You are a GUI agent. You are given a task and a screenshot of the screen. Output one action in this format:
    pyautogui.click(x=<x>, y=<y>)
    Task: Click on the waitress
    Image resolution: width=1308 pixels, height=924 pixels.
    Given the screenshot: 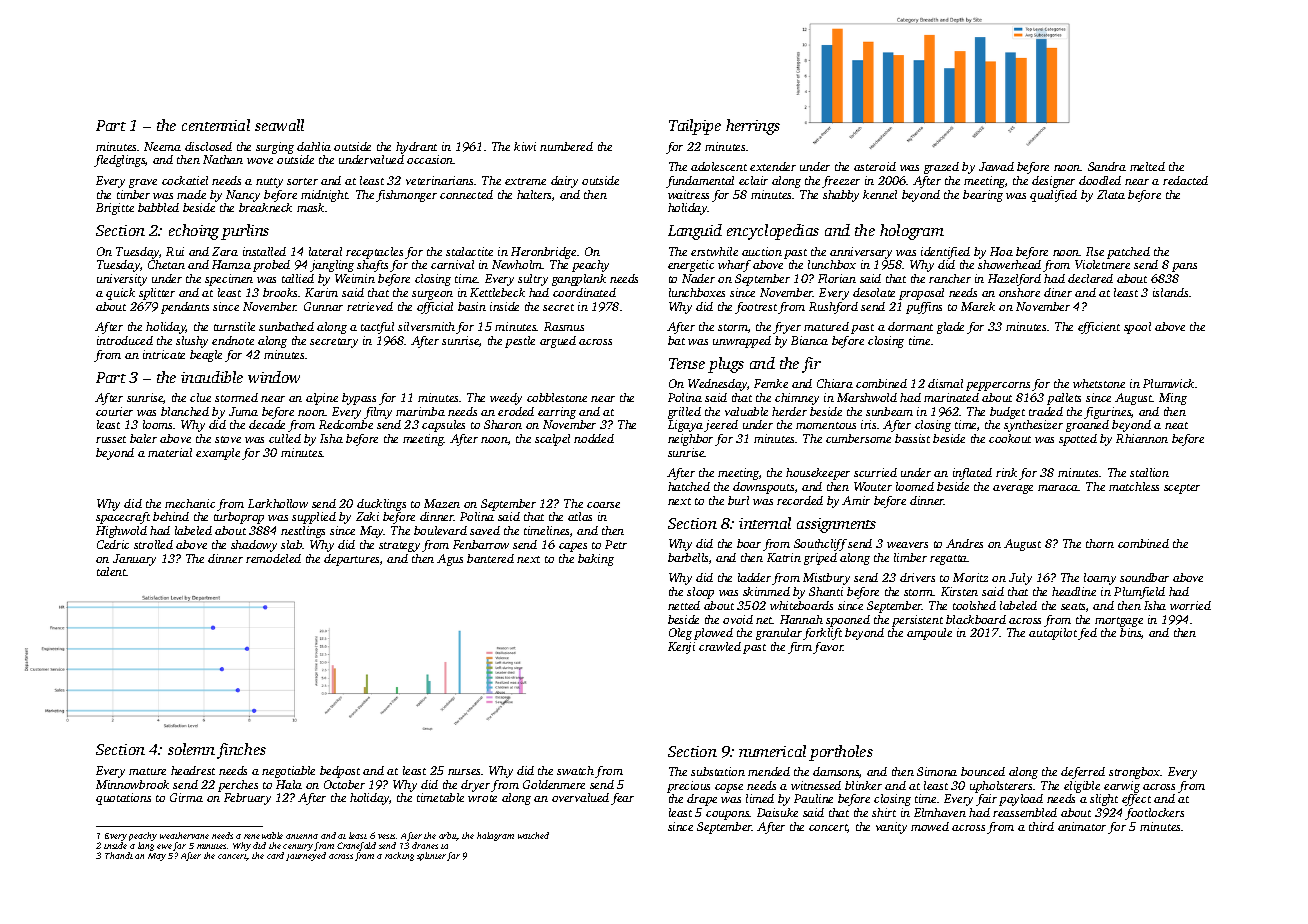 What is the action you would take?
    pyautogui.click(x=688, y=194)
